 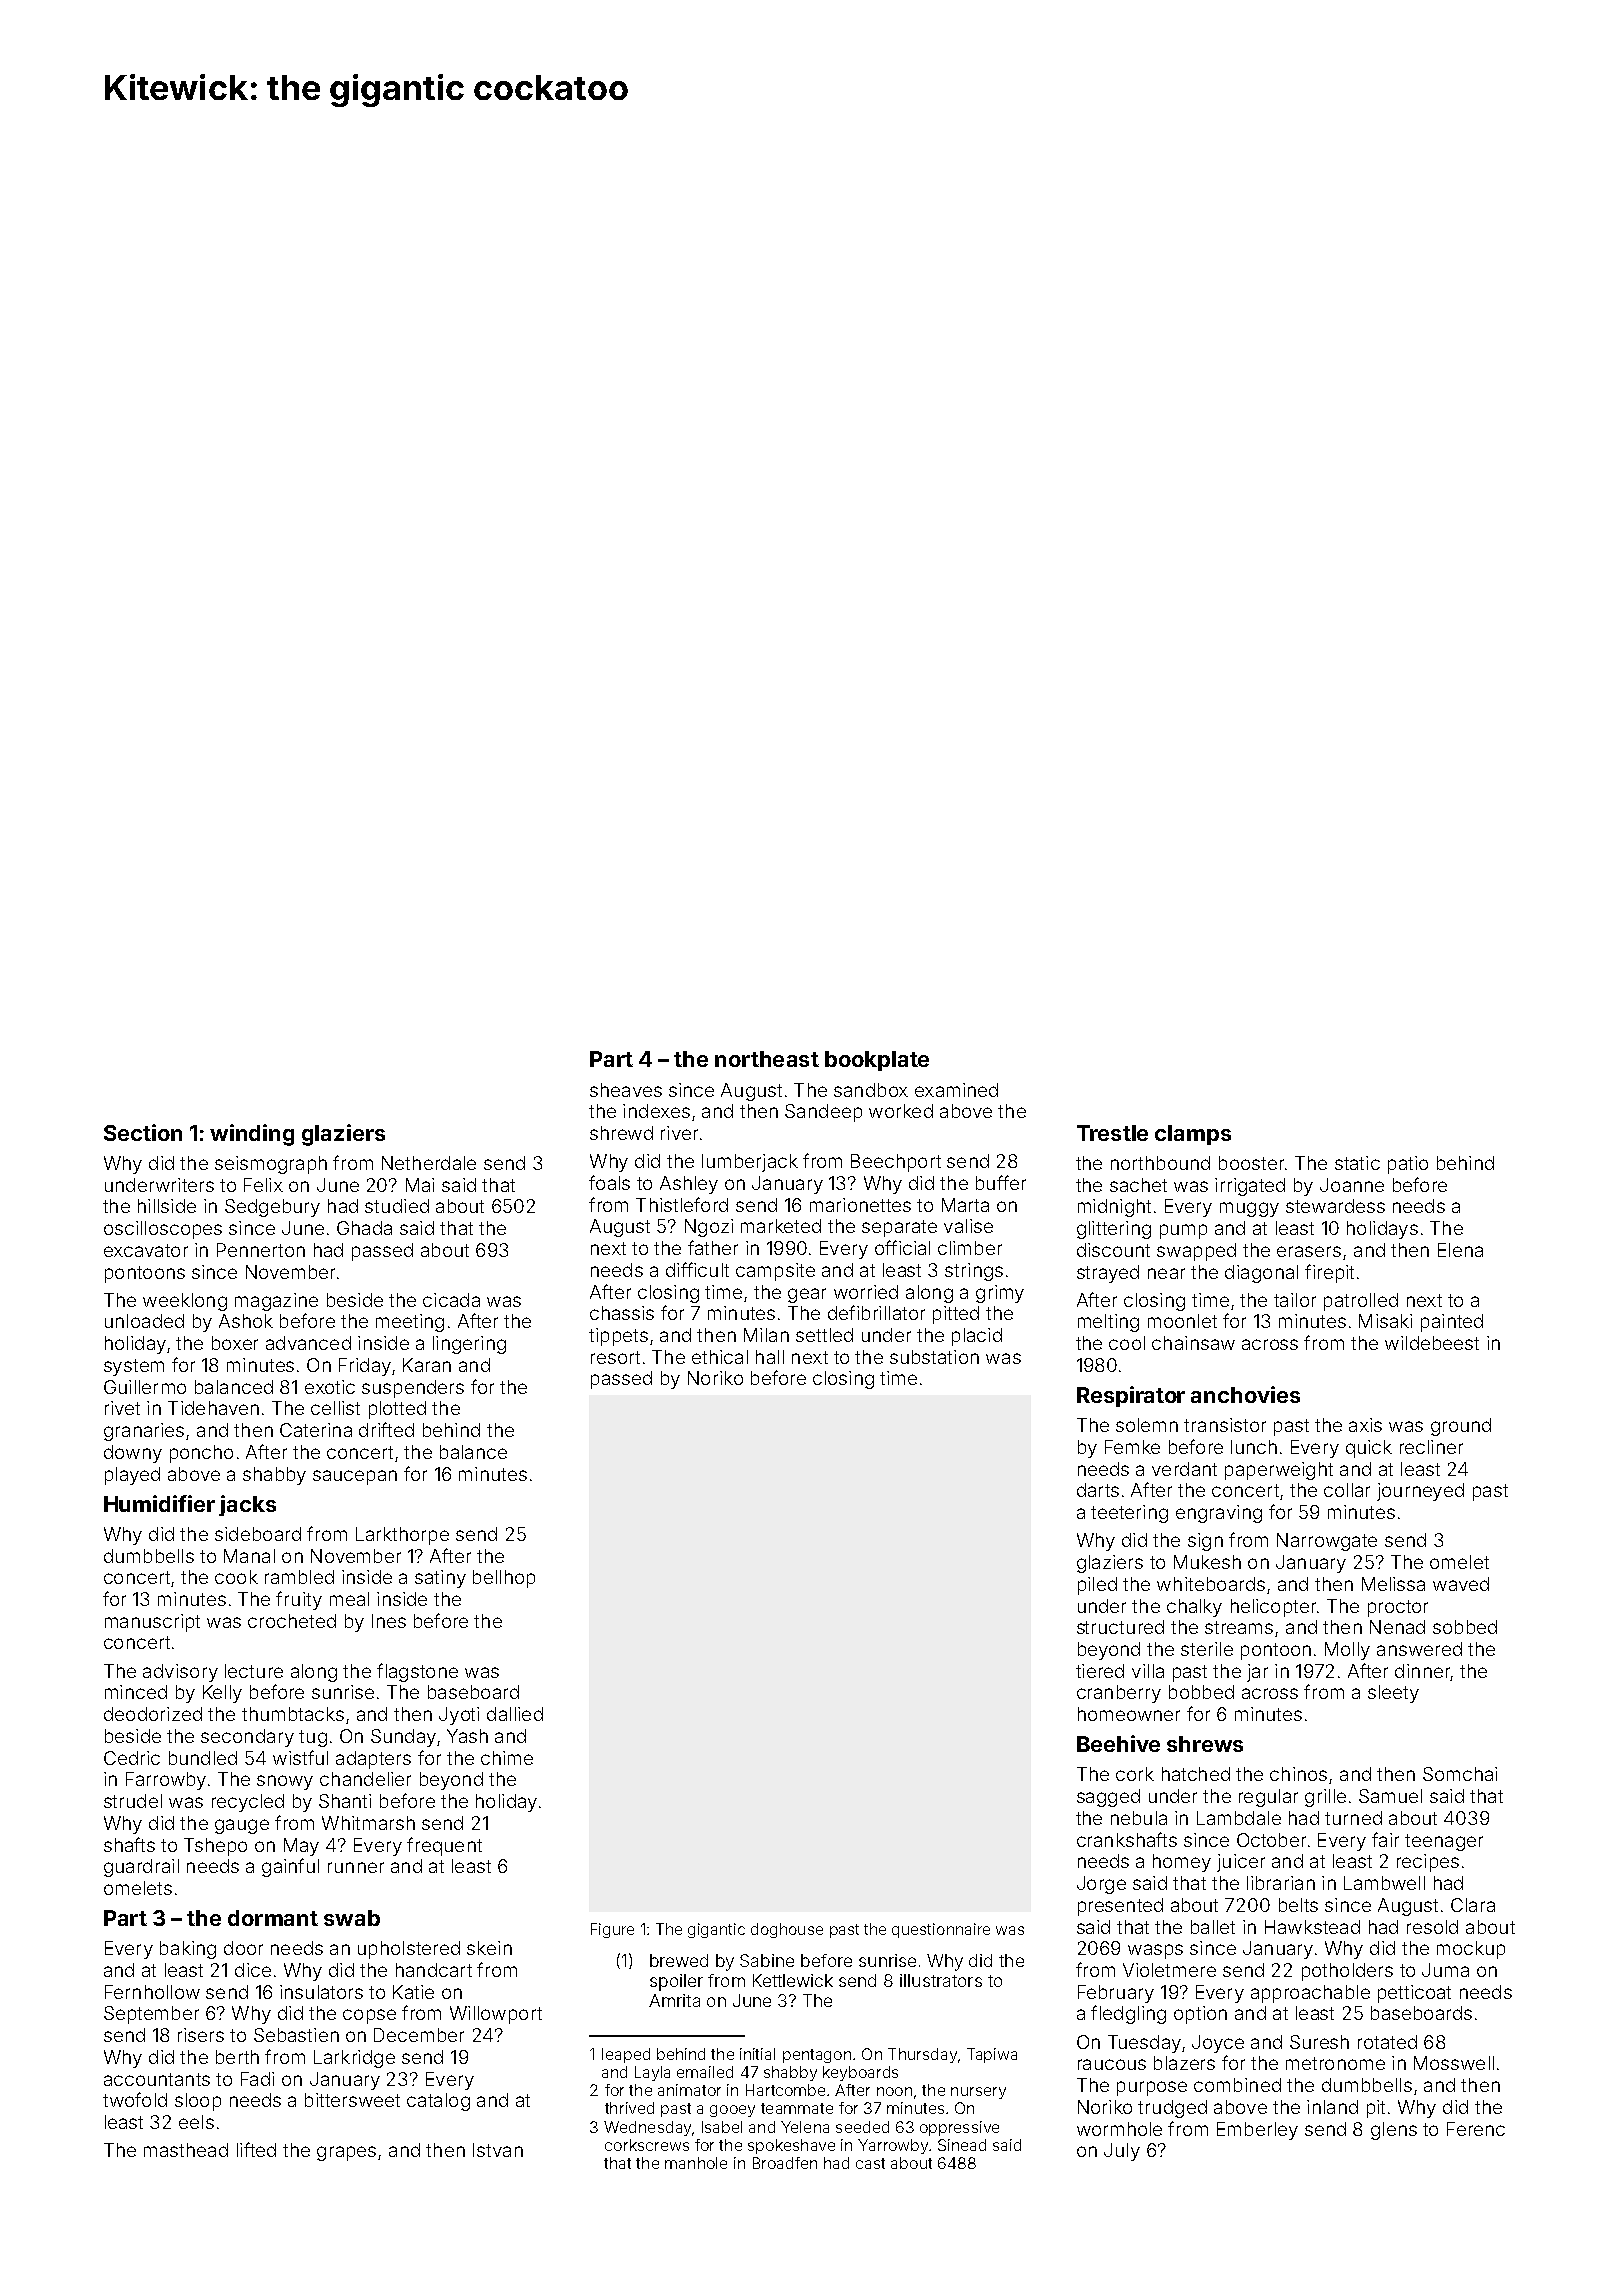 I want to click on Hartcombe, so click(x=785, y=2090).
